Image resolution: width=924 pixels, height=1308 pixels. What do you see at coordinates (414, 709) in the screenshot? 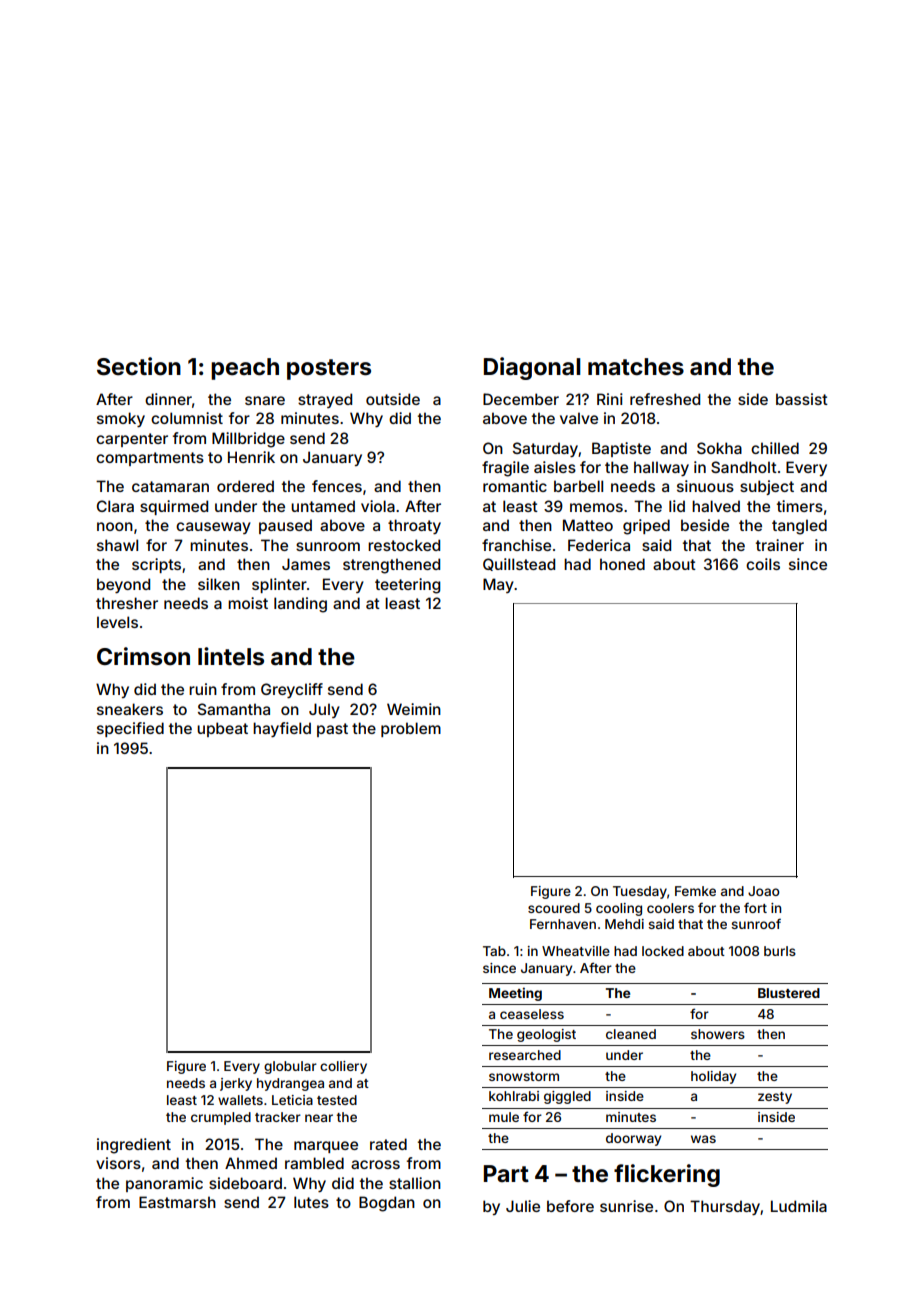
I see `Weimin` at bounding box center [414, 709].
